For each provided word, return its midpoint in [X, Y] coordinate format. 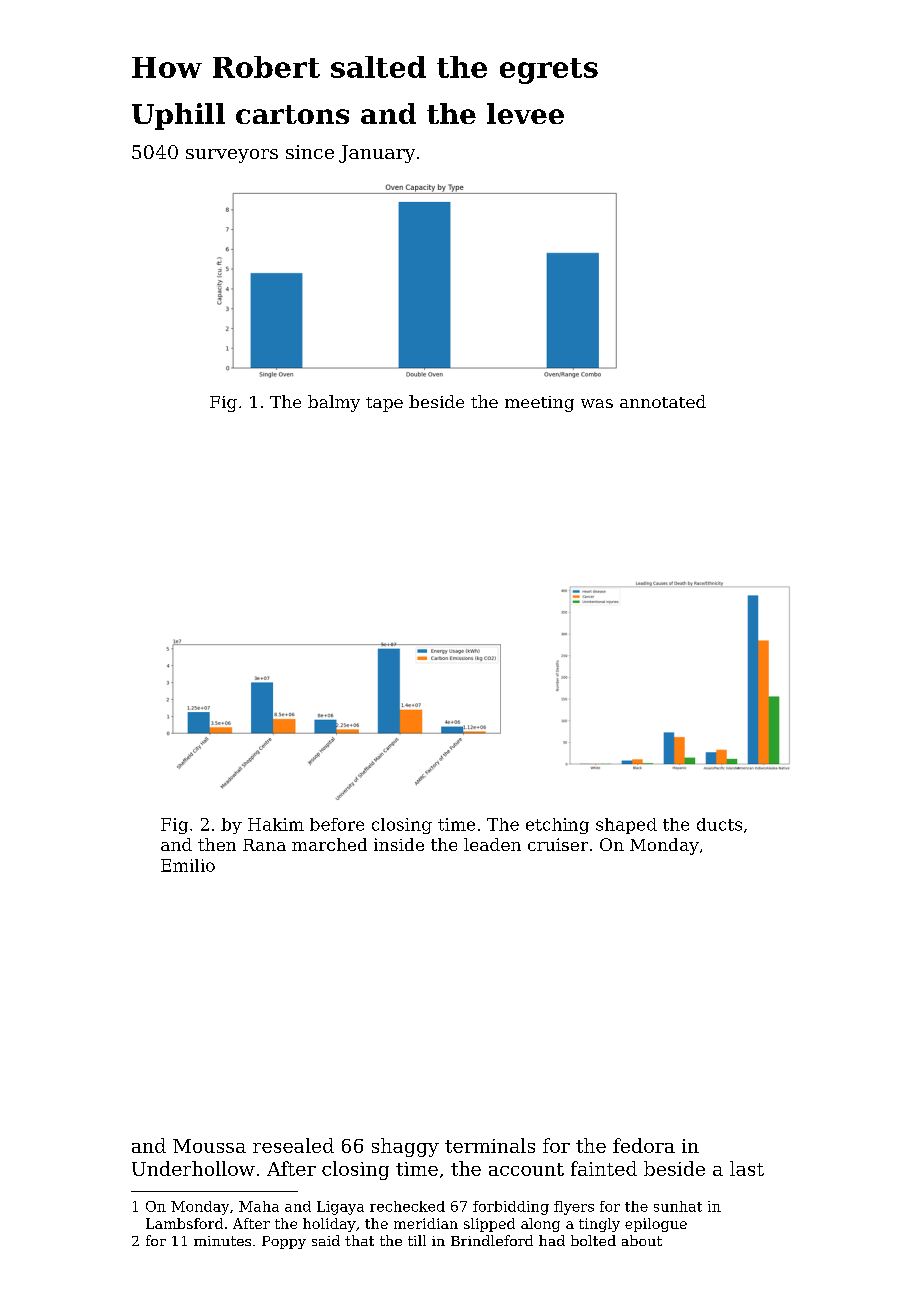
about [642, 1240]
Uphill [178, 116]
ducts [719, 824]
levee [525, 113]
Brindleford [492, 1240]
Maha [259, 1206]
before [337, 824]
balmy [334, 403]
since [310, 152]
